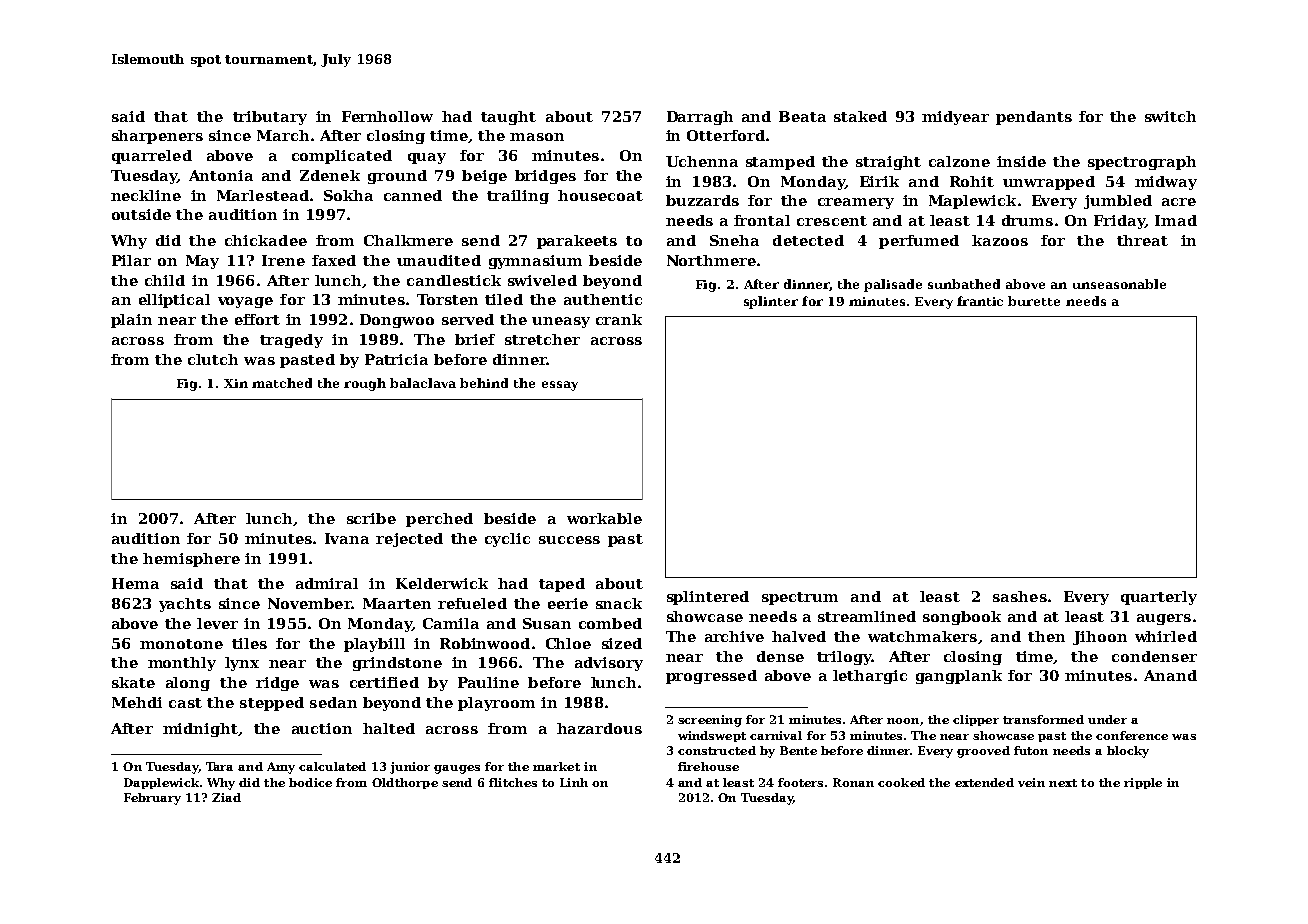 The image size is (1308, 924). I want to click on Xin, so click(236, 383).
